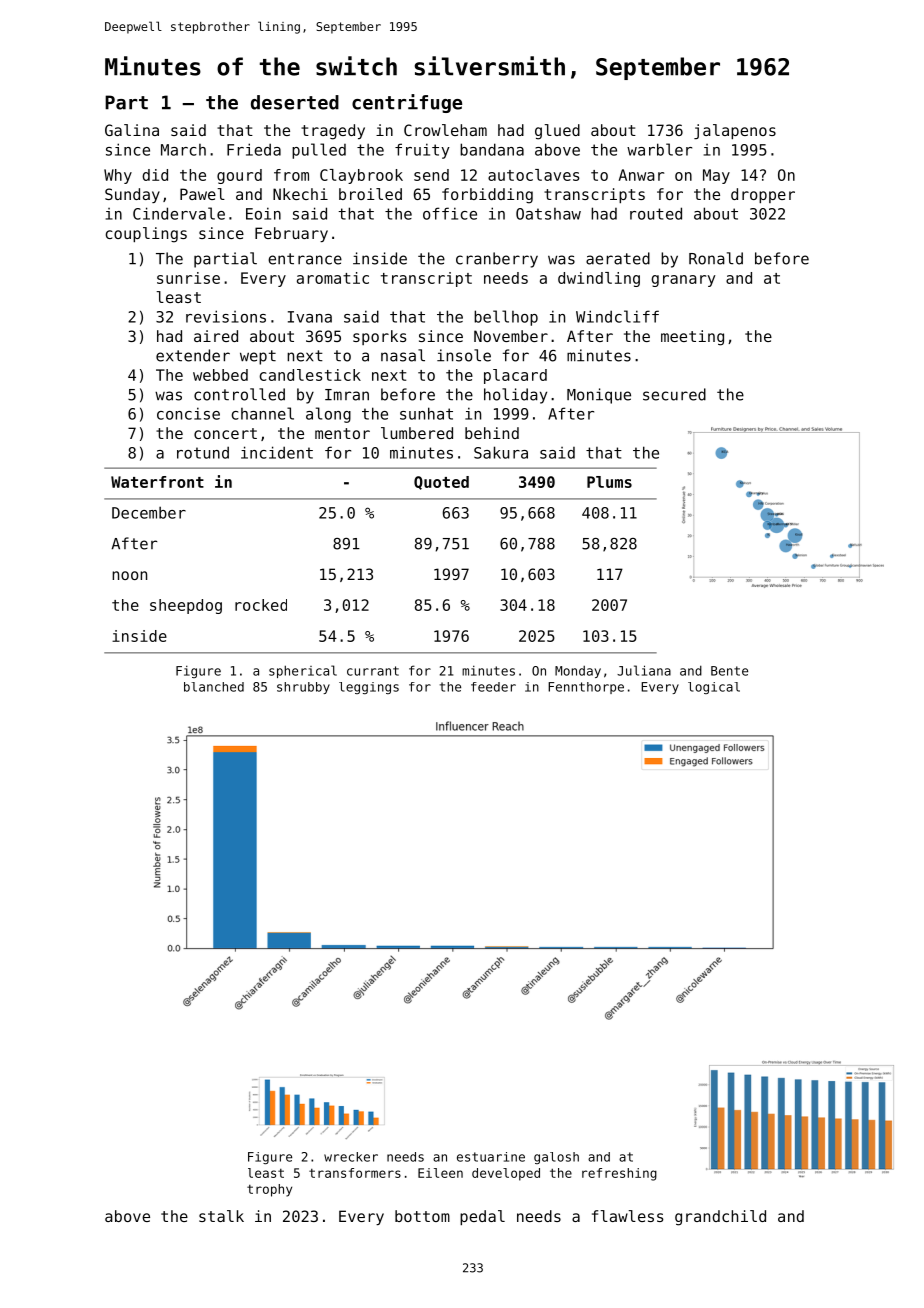 The width and height of the screenshot is (924, 1308). What do you see at coordinates (692, 338) in the screenshot?
I see `meeting` at bounding box center [692, 338].
